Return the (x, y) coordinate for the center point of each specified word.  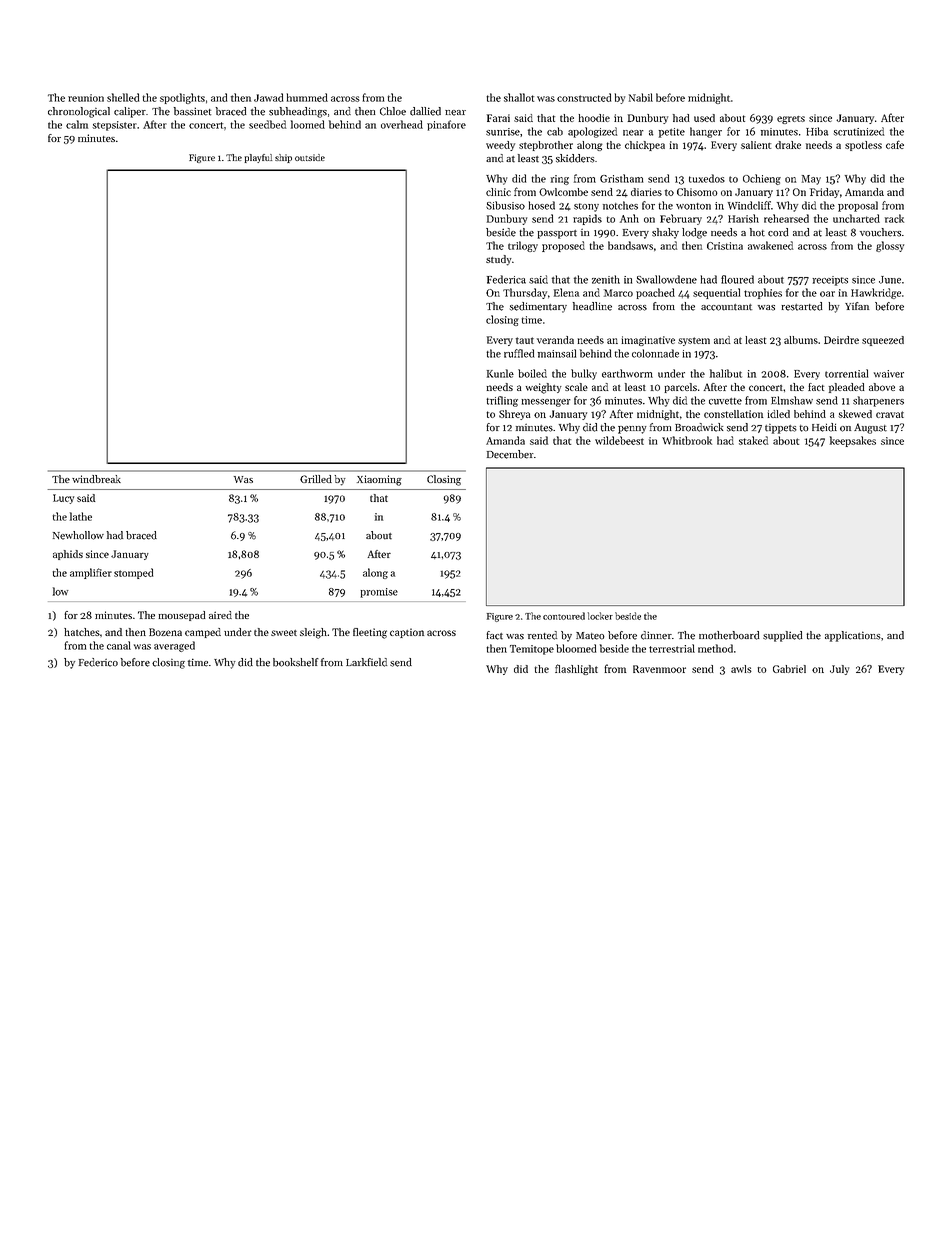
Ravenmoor (659, 669)
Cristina (725, 246)
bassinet (192, 111)
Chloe (393, 111)
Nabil (641, 97)
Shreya (515, 415)
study (499, 260)
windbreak (96, 479)
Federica (506, 279)
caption (407, 633)
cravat (890, 414)
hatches (82, 632)
